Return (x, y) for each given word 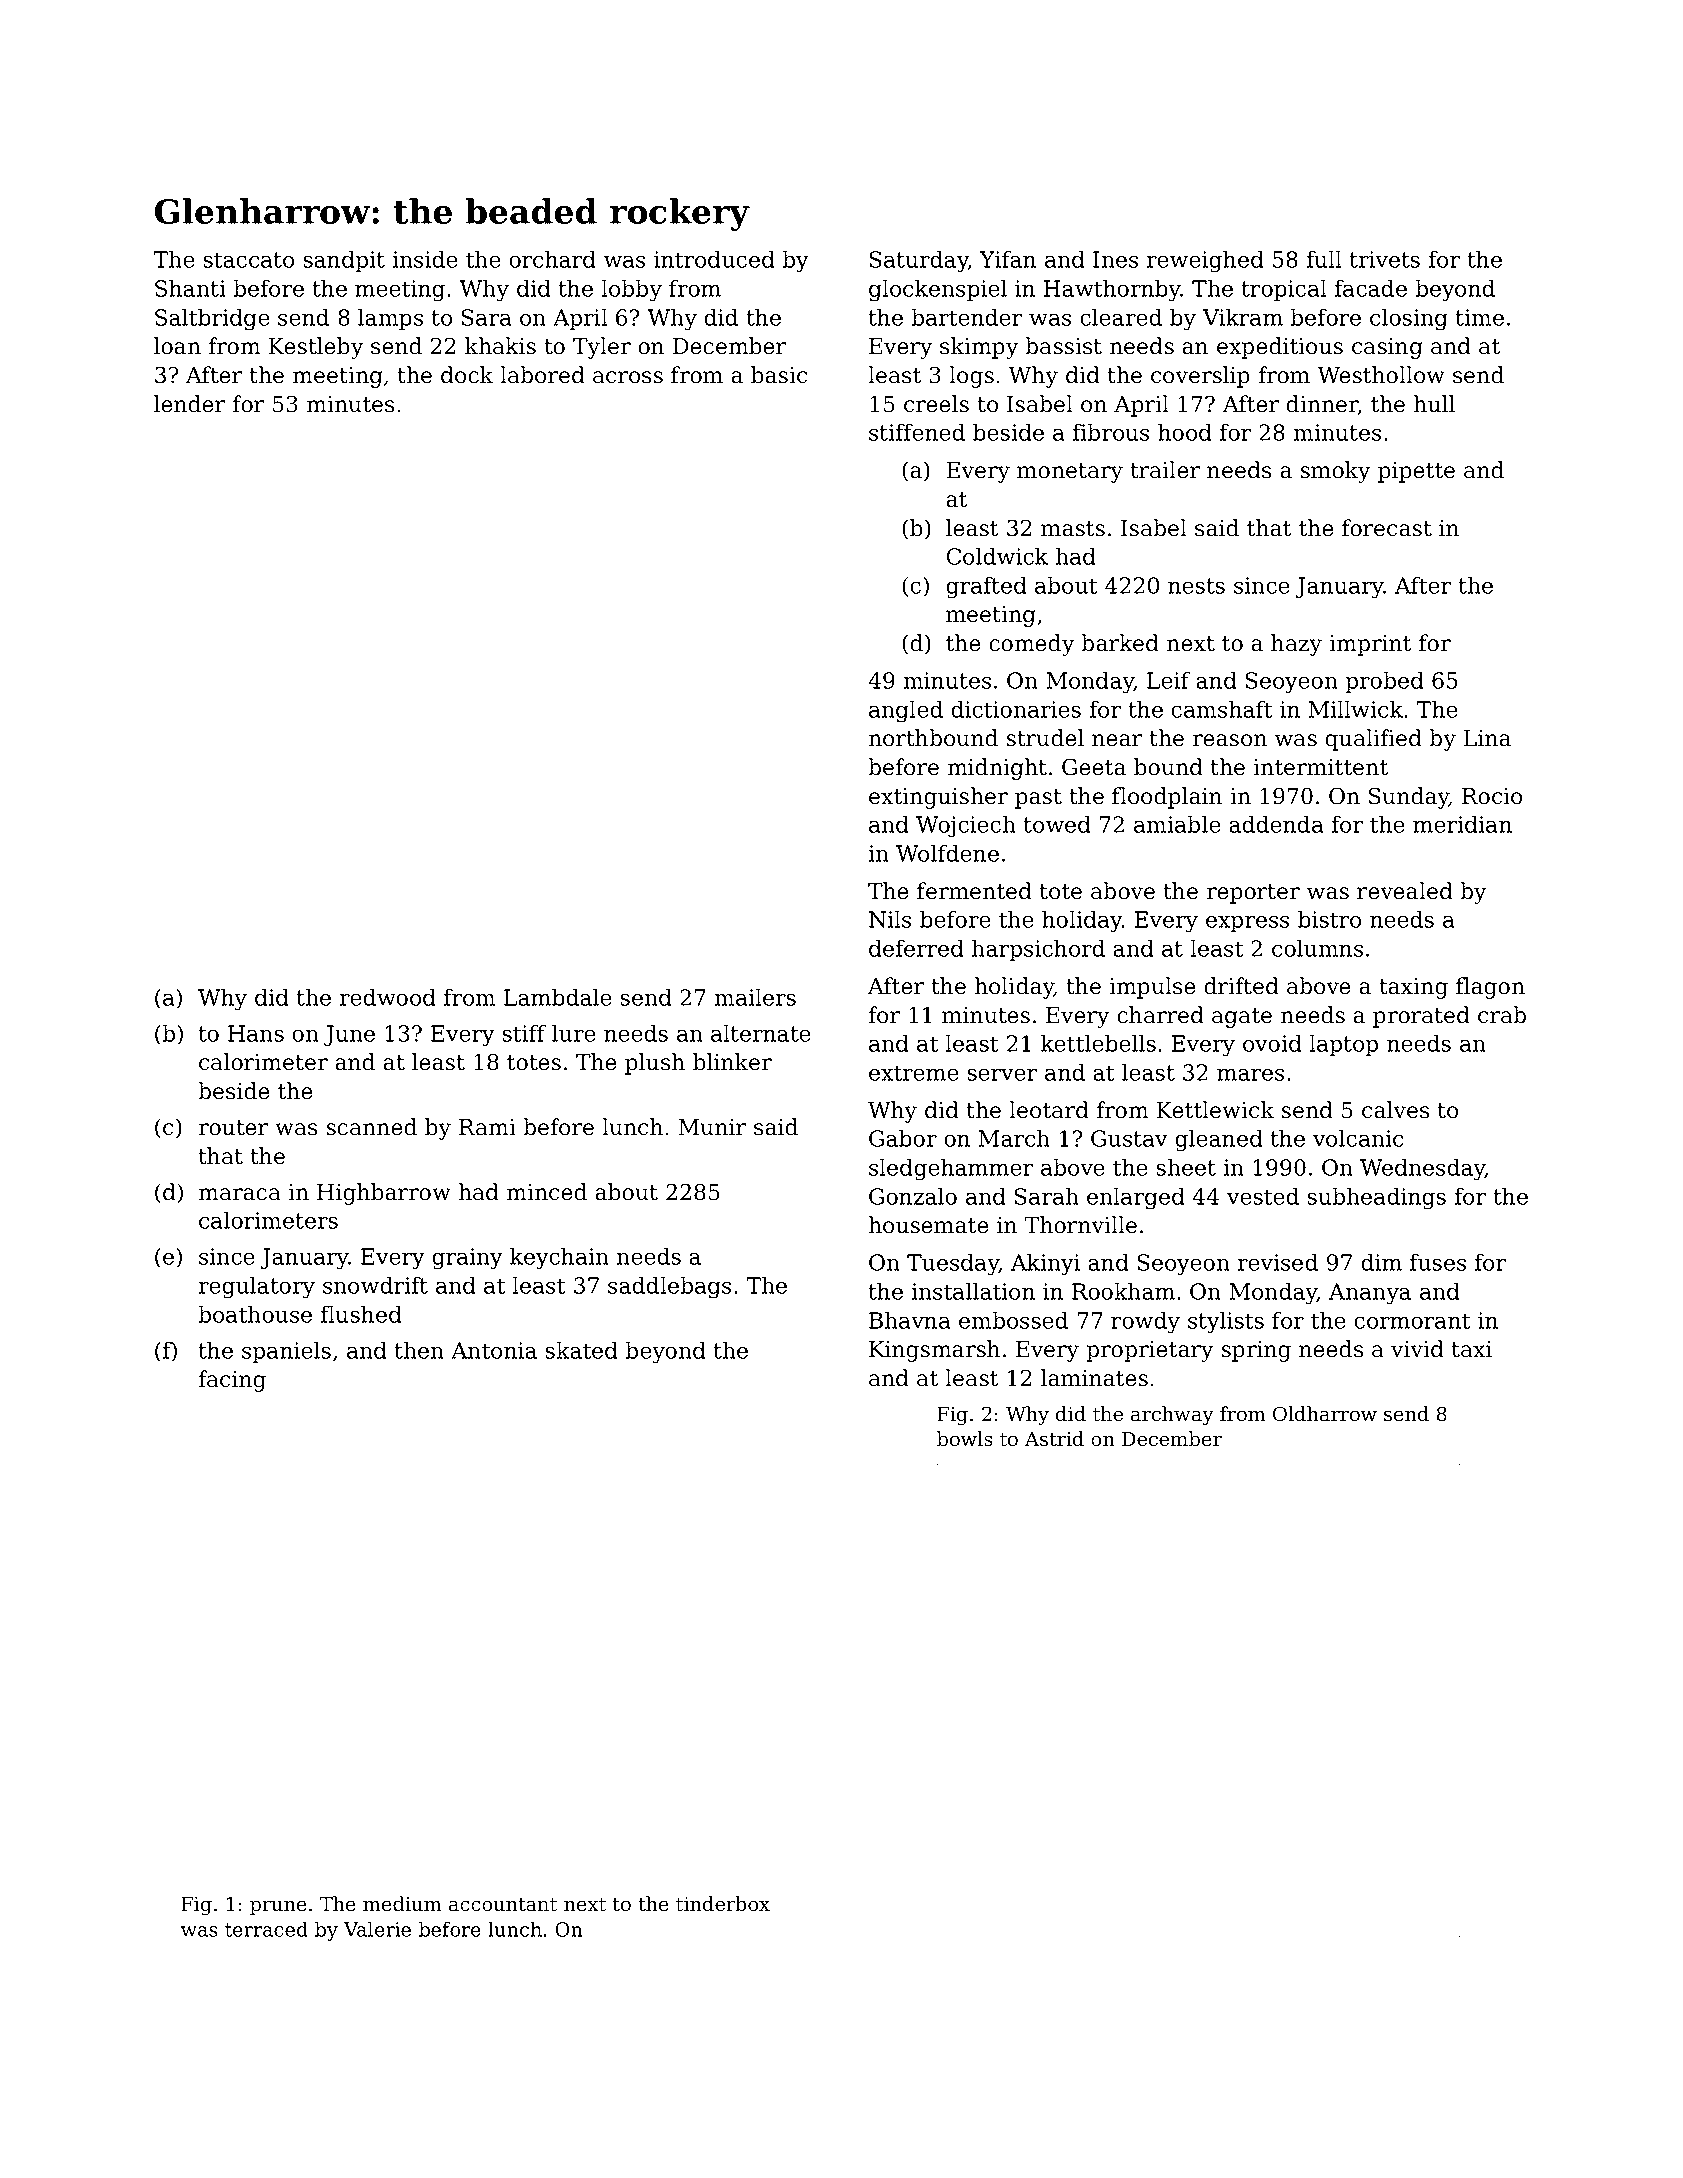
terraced (266, 1929)
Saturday (919, 261)
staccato (248, 260)
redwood (388, 997)
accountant (503, 1905)
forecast (1387, 528)
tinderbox (723, 1904)
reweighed (1205, 261)
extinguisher (938, 798)
